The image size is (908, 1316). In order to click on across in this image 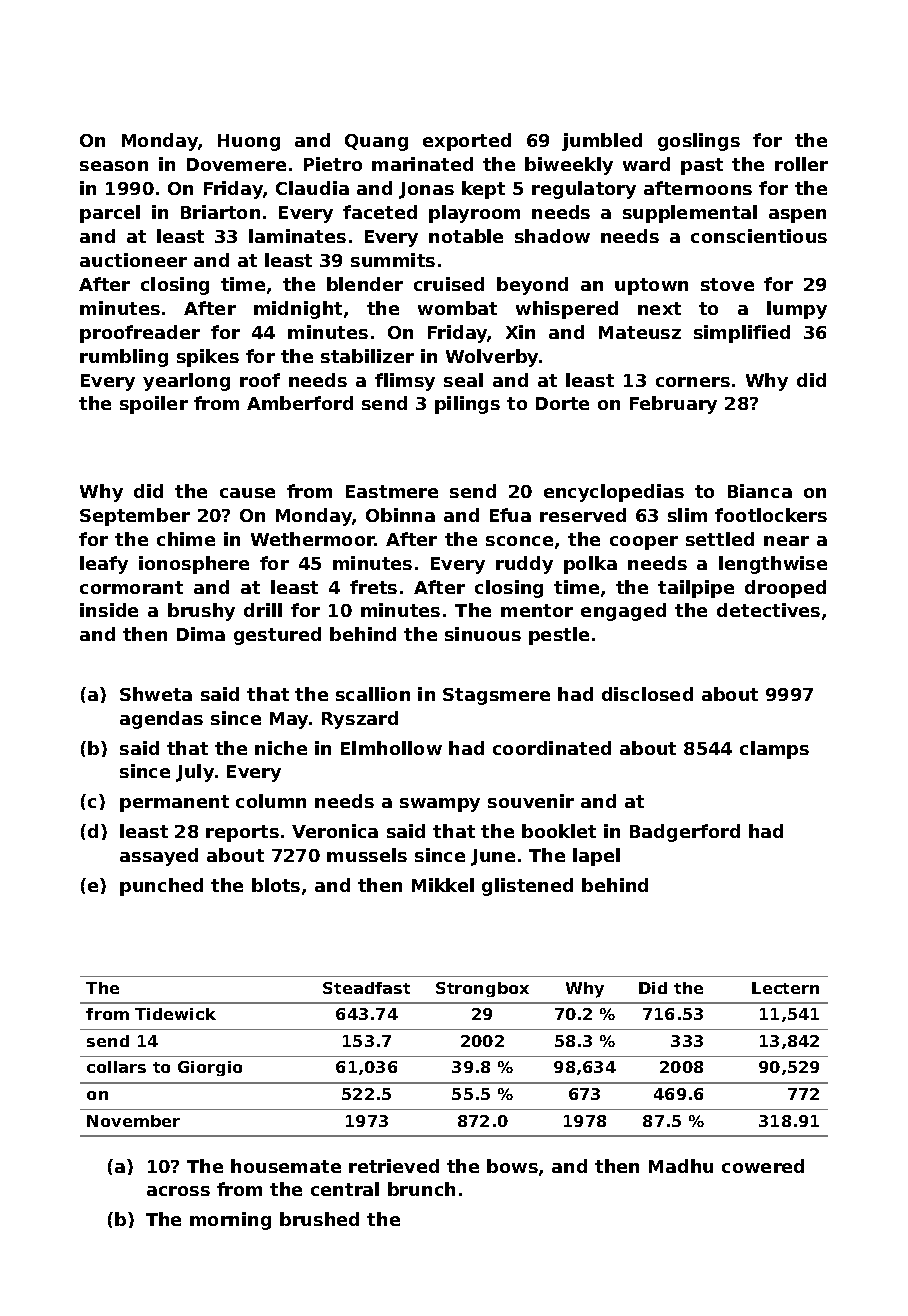, I will do `click(178, 1191)`.
